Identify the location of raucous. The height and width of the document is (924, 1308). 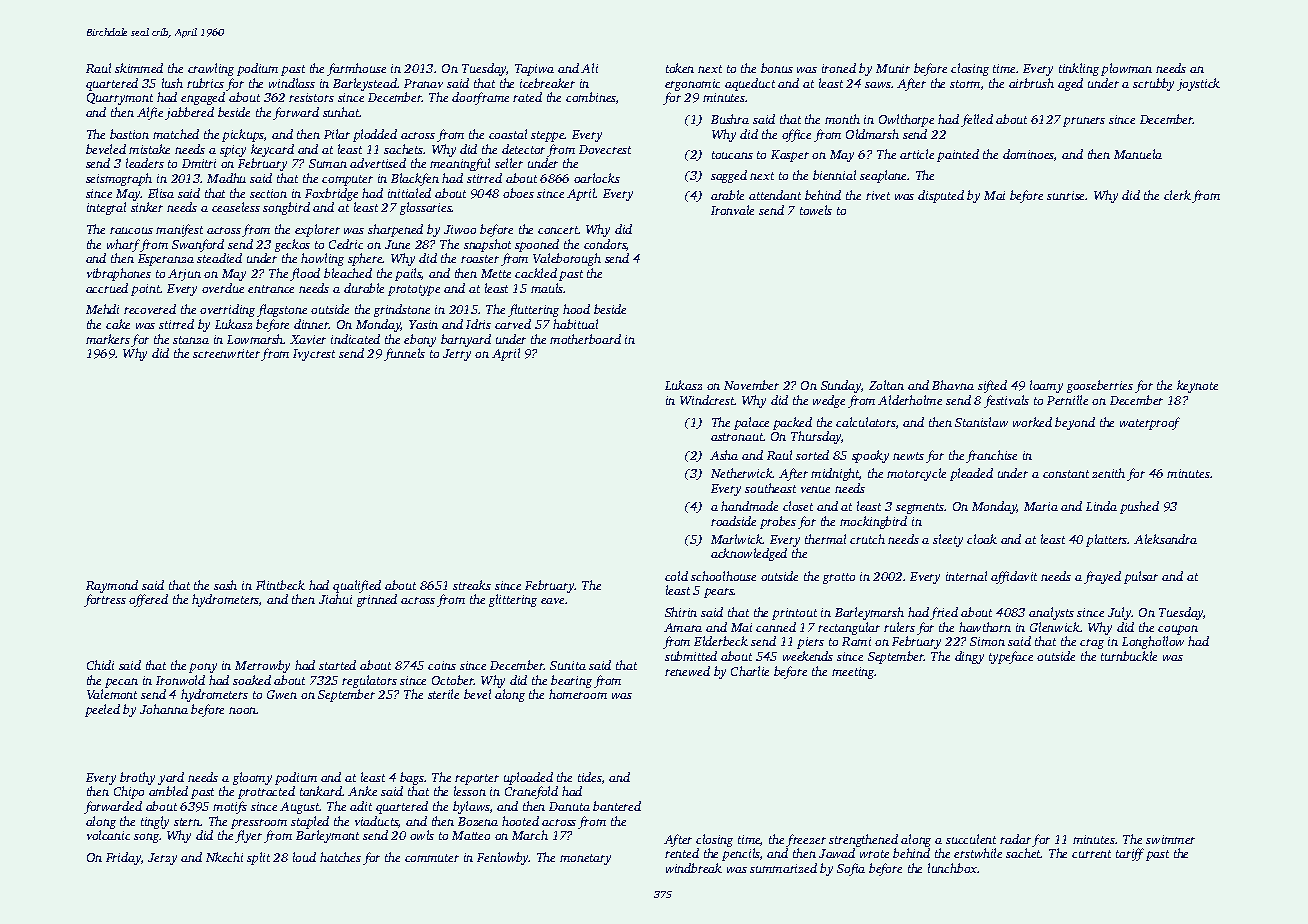
(131, 230).
